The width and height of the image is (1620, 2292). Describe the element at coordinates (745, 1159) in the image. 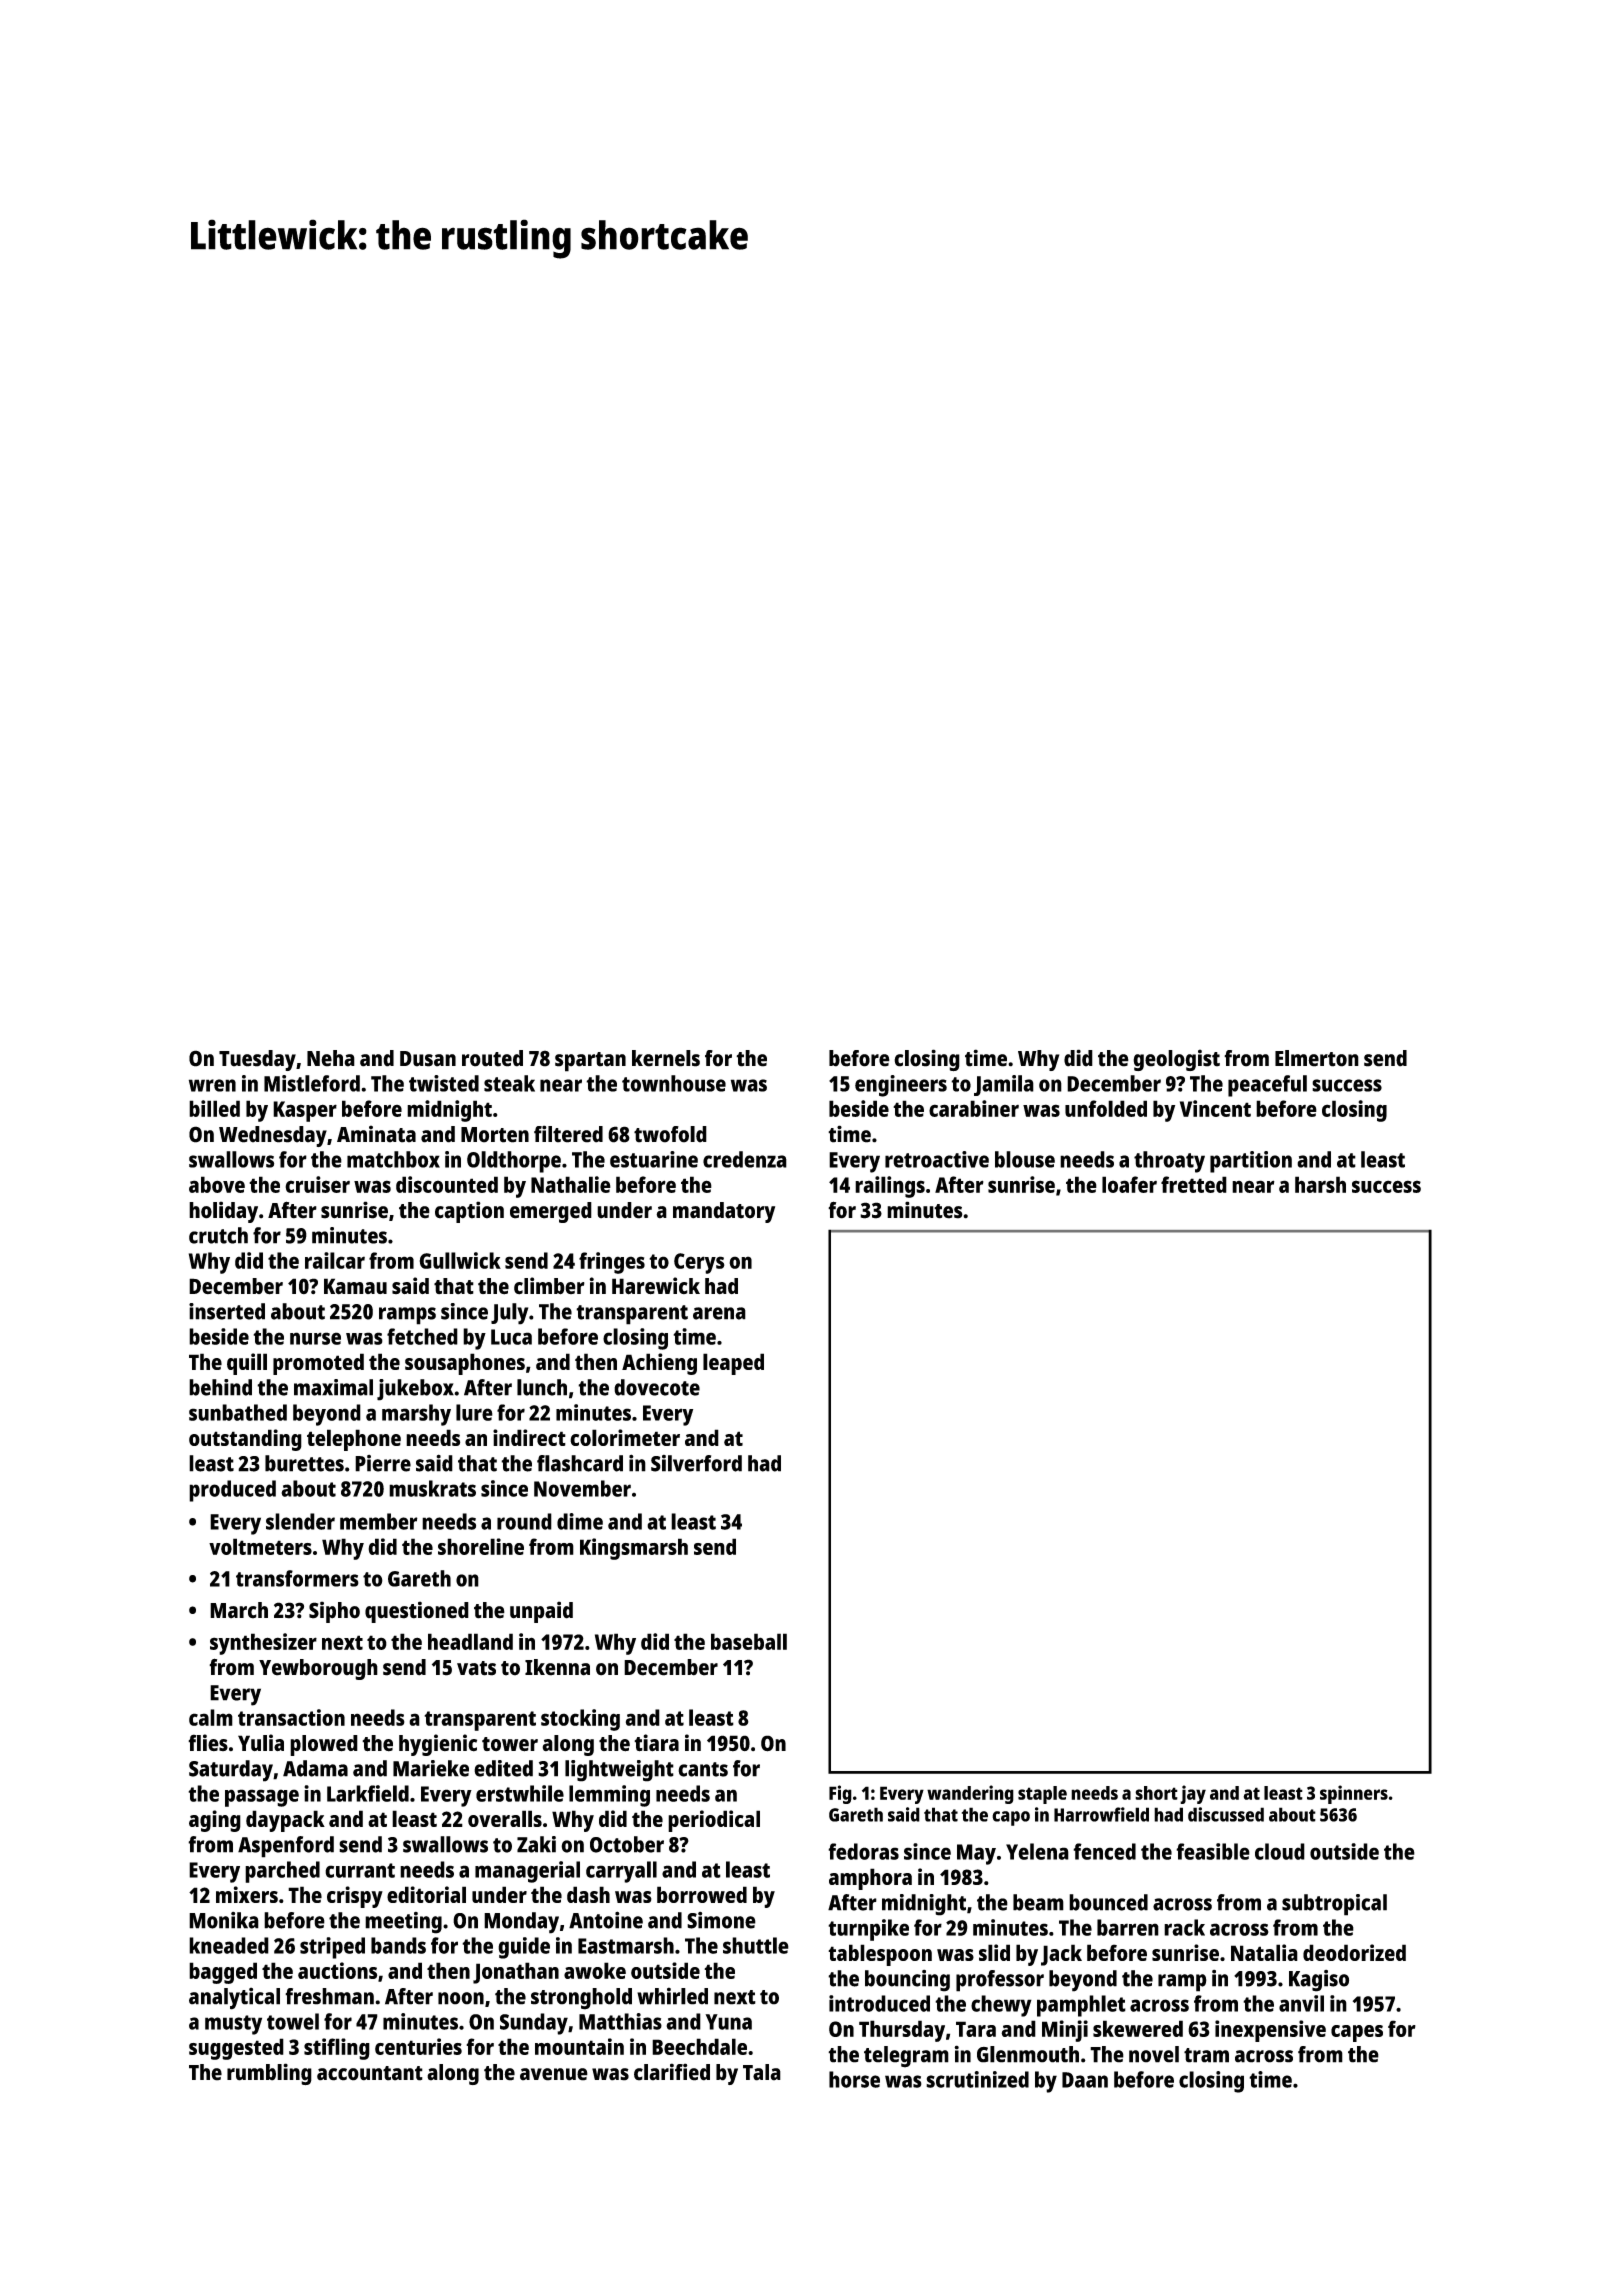

I see `credenza` at that location.
